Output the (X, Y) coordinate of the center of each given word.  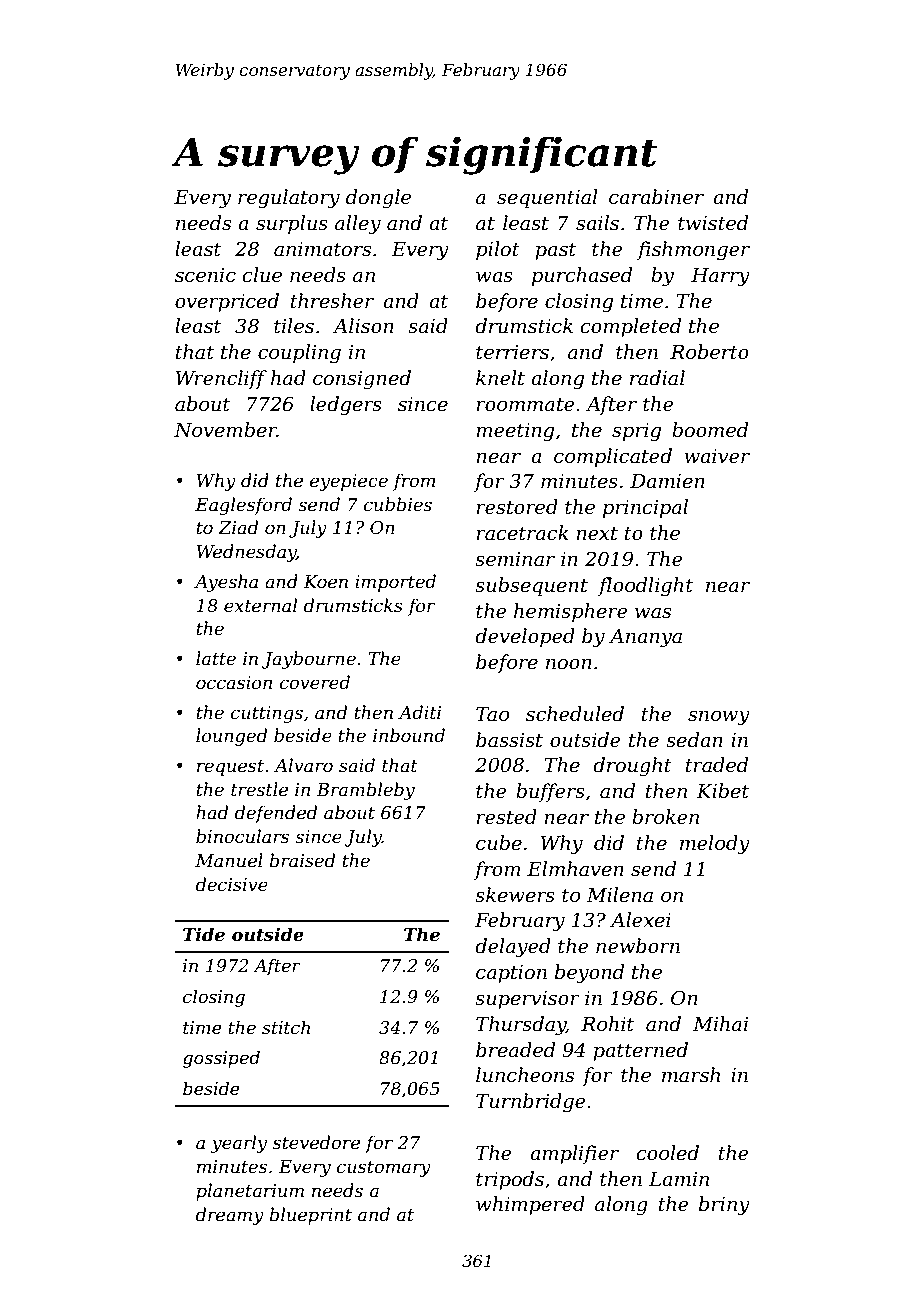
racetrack (522, 533)
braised (302, 860)
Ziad (238, 527)
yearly (239, 1144)
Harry (720, 277)
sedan (694, 740)
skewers (515, 895)
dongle (378, 199)
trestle (259, 789)
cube (499, 843)
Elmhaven (575, 869)
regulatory (289, 199)
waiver (717, 456)
